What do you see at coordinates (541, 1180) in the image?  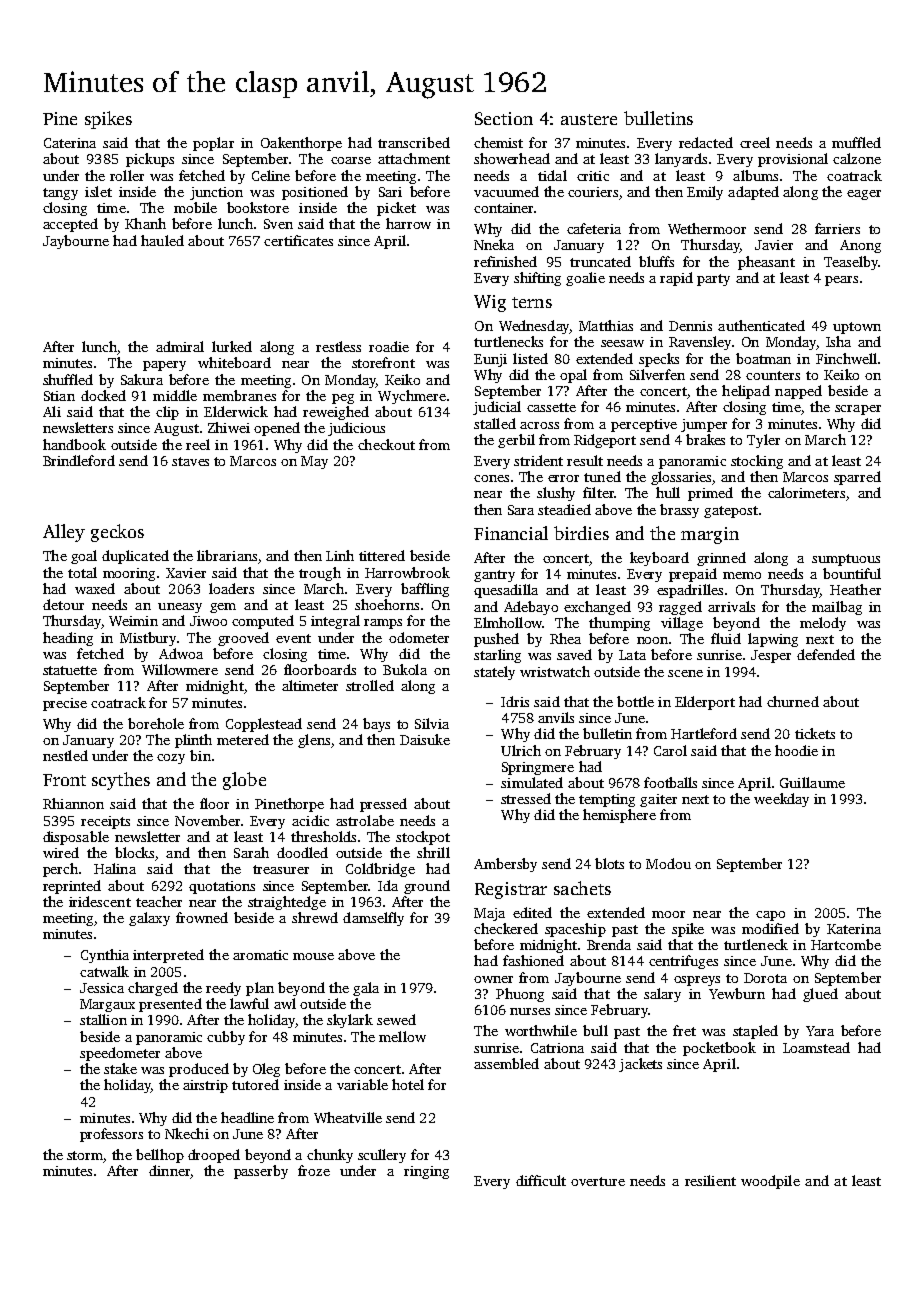 I see `difficult` at bounding box center [541, 1180].
